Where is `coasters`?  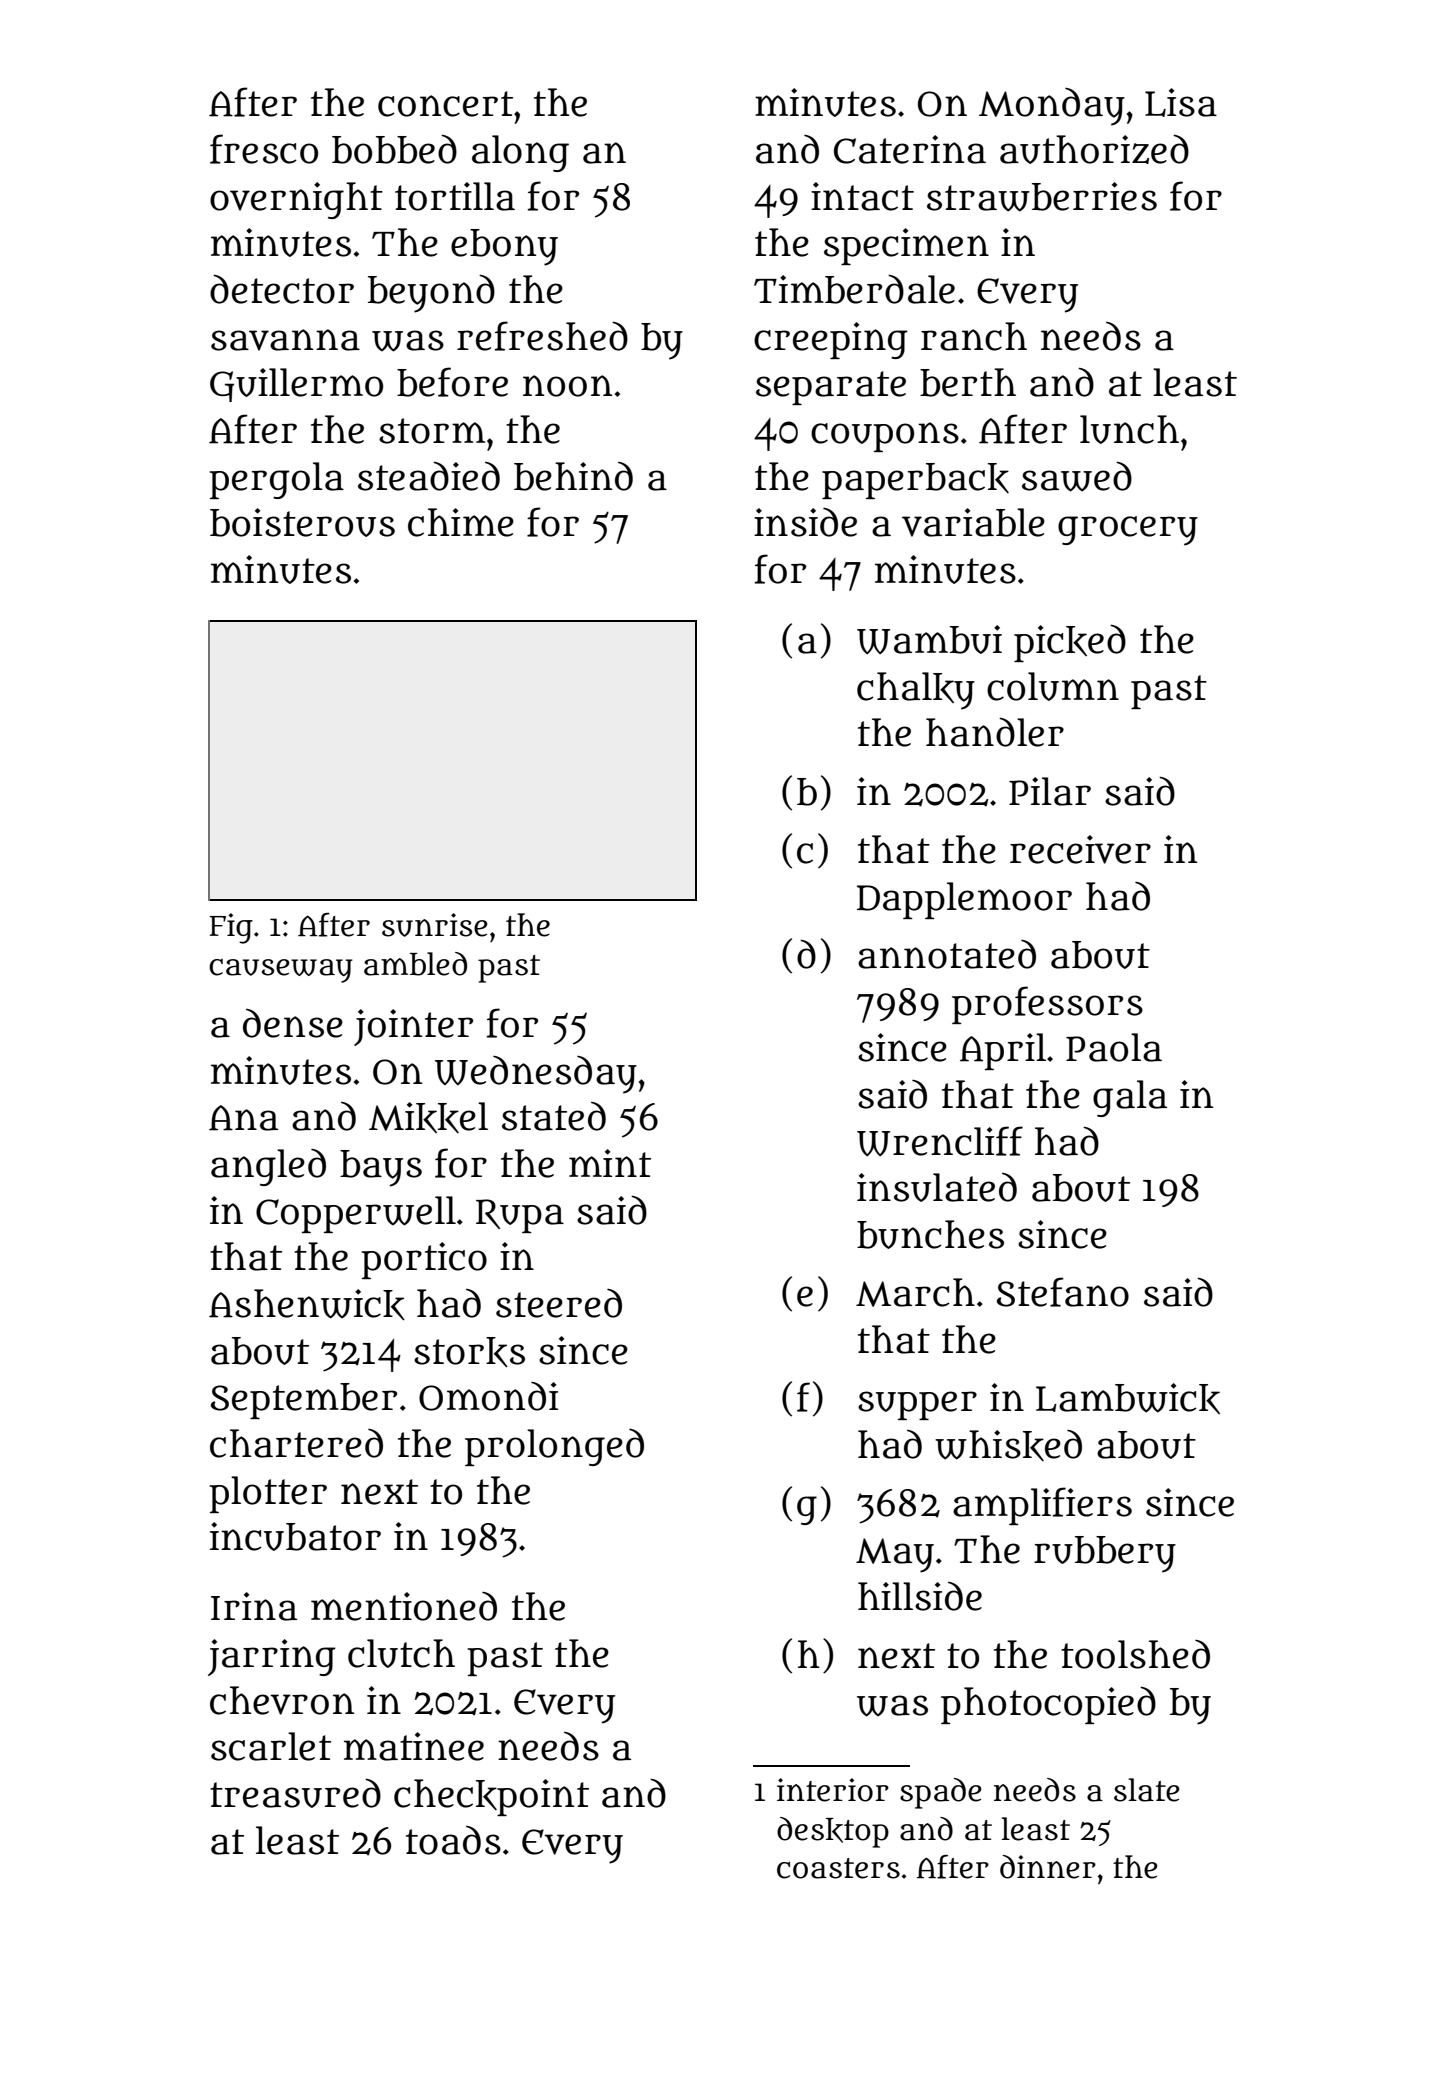 coasters is located at coordinates (838, 1868).
